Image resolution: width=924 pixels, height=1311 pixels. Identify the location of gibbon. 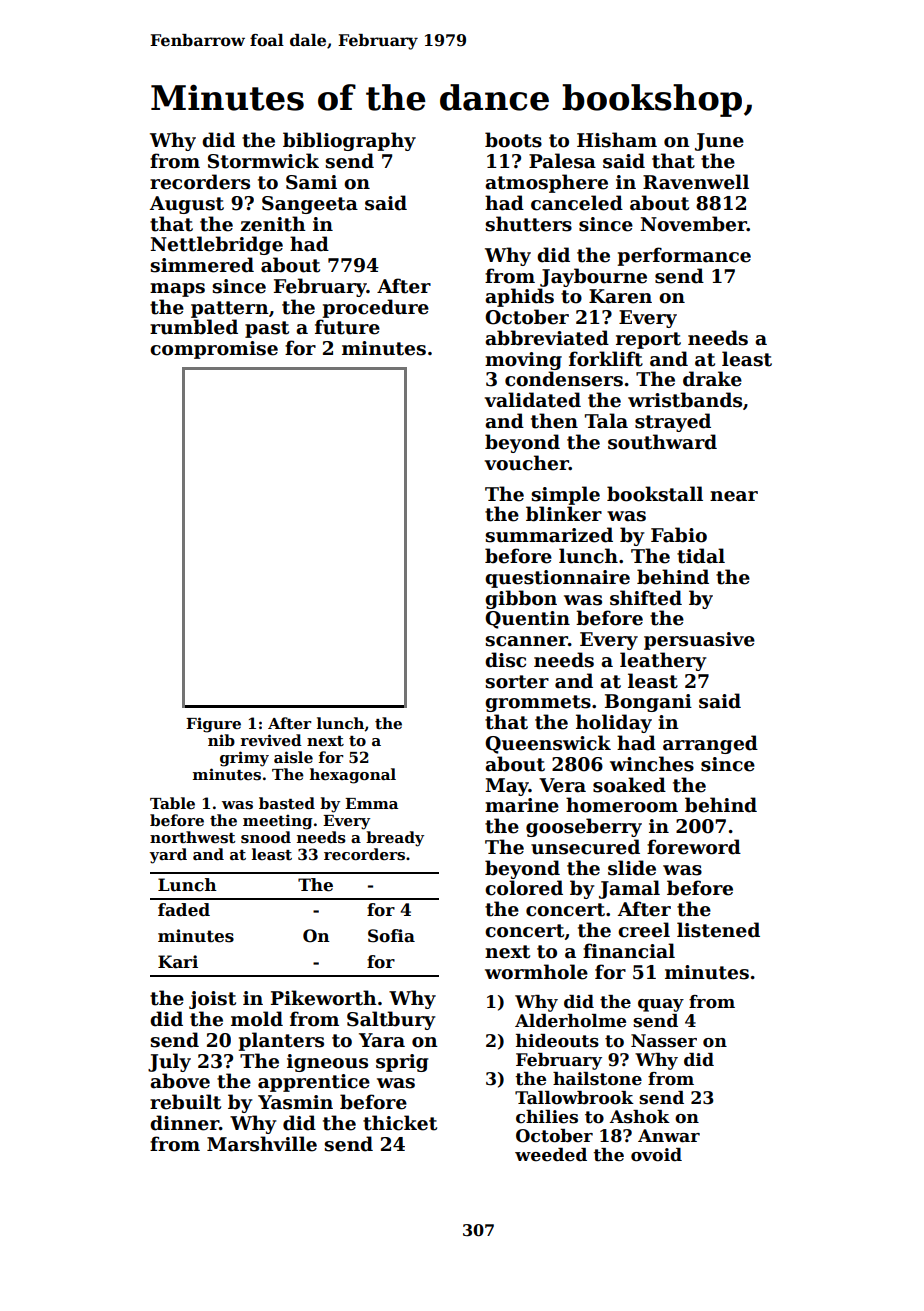
(521, 599).
